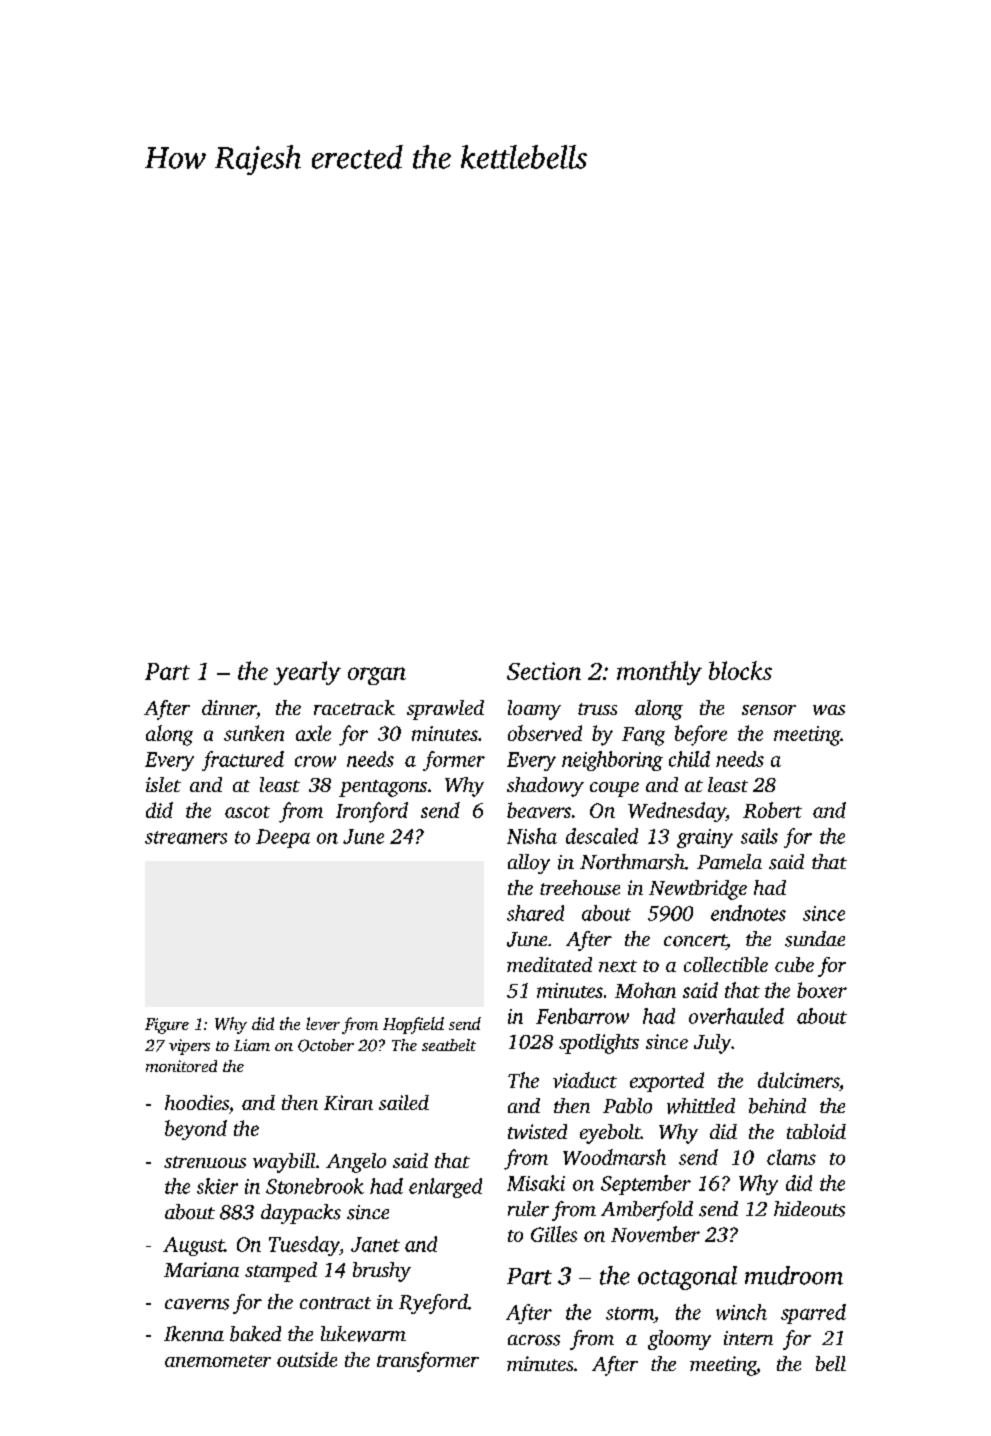  What do you see at coordinates (534, 1340) in the screenshot?
I see `across` at bounding box center [534, 1340].
